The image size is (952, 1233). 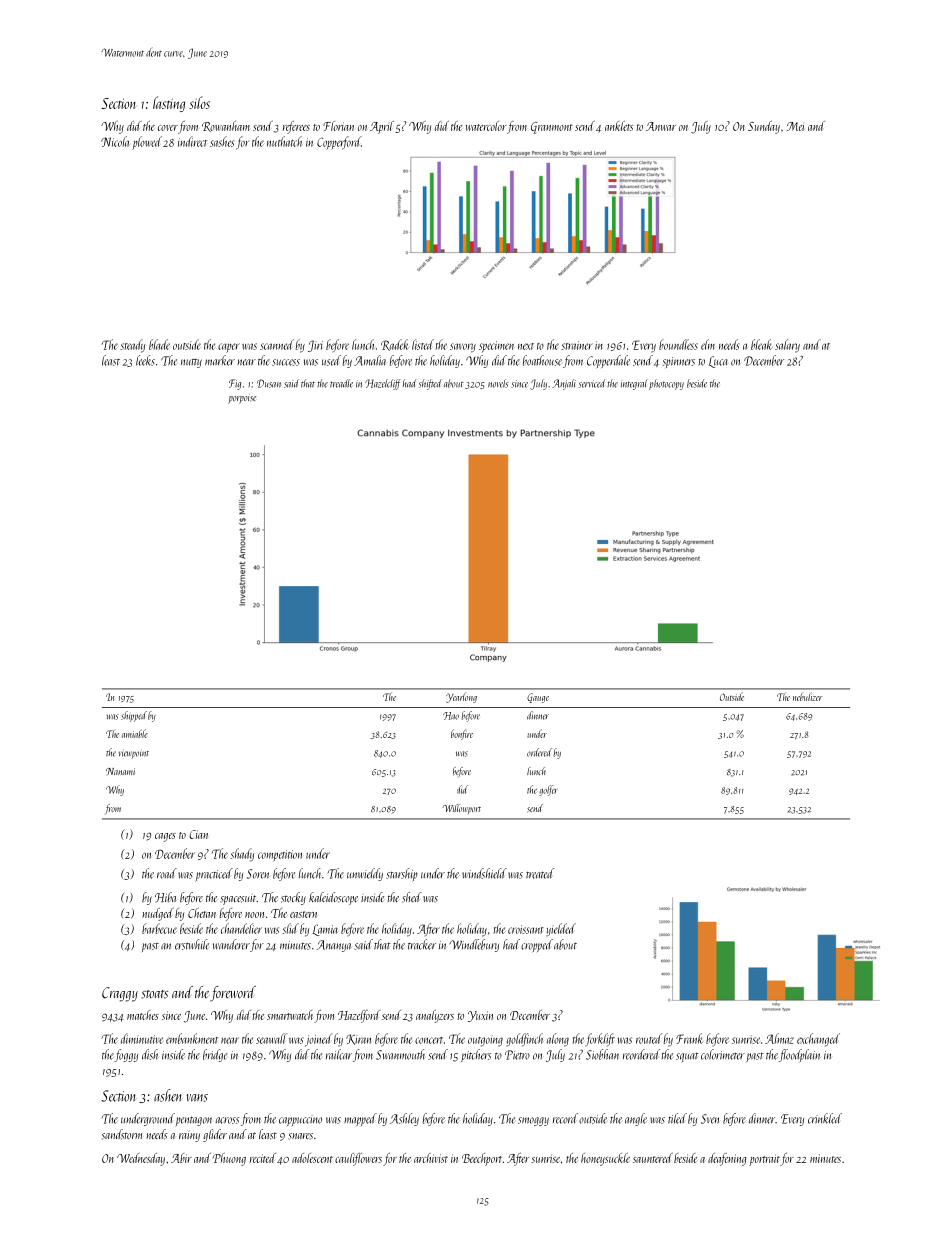 I want to click on lasting, so click(x=169, y=104).
